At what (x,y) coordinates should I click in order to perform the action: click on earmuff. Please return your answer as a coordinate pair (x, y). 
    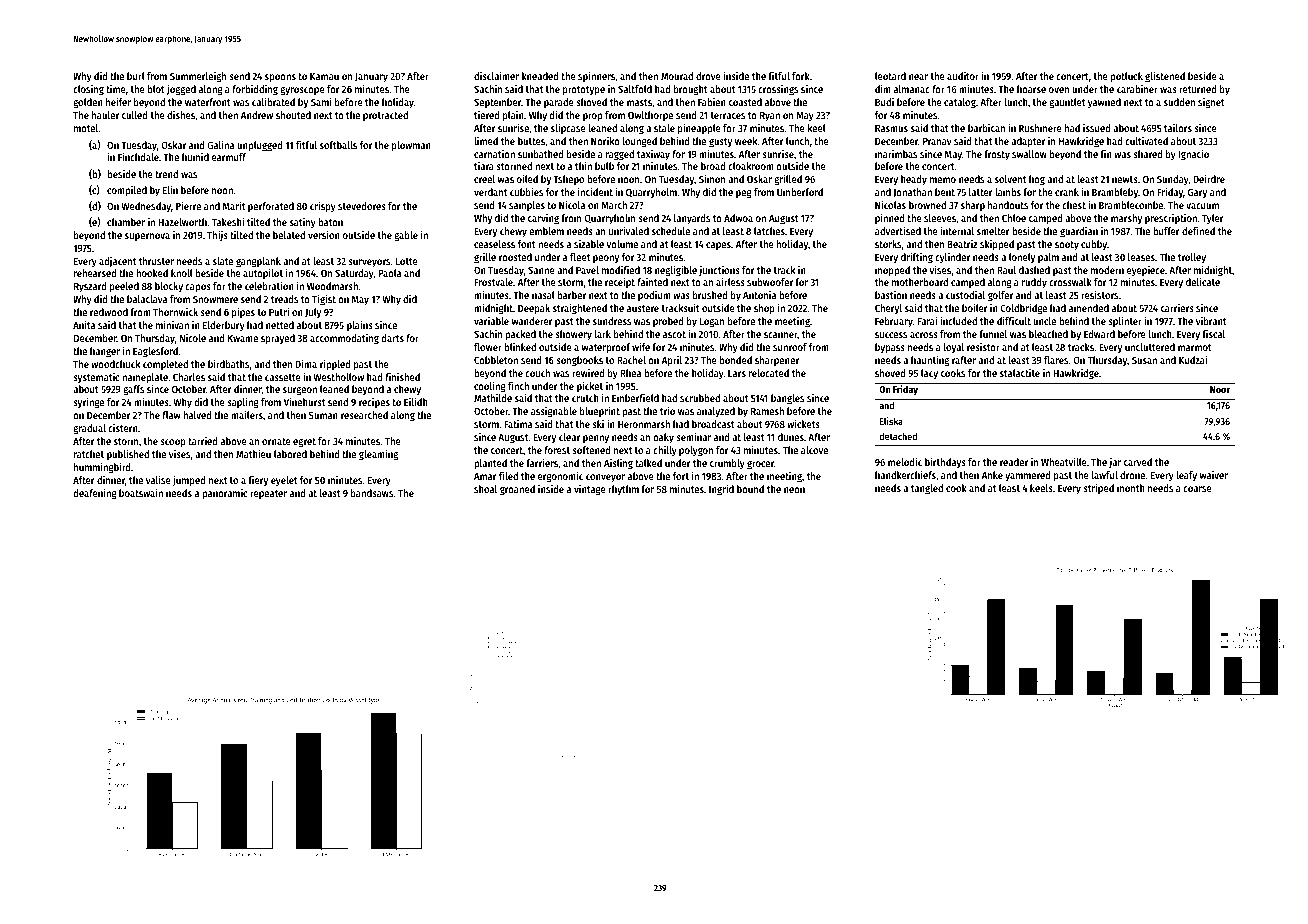
    Looking at the image, I should click on (229, 157).
